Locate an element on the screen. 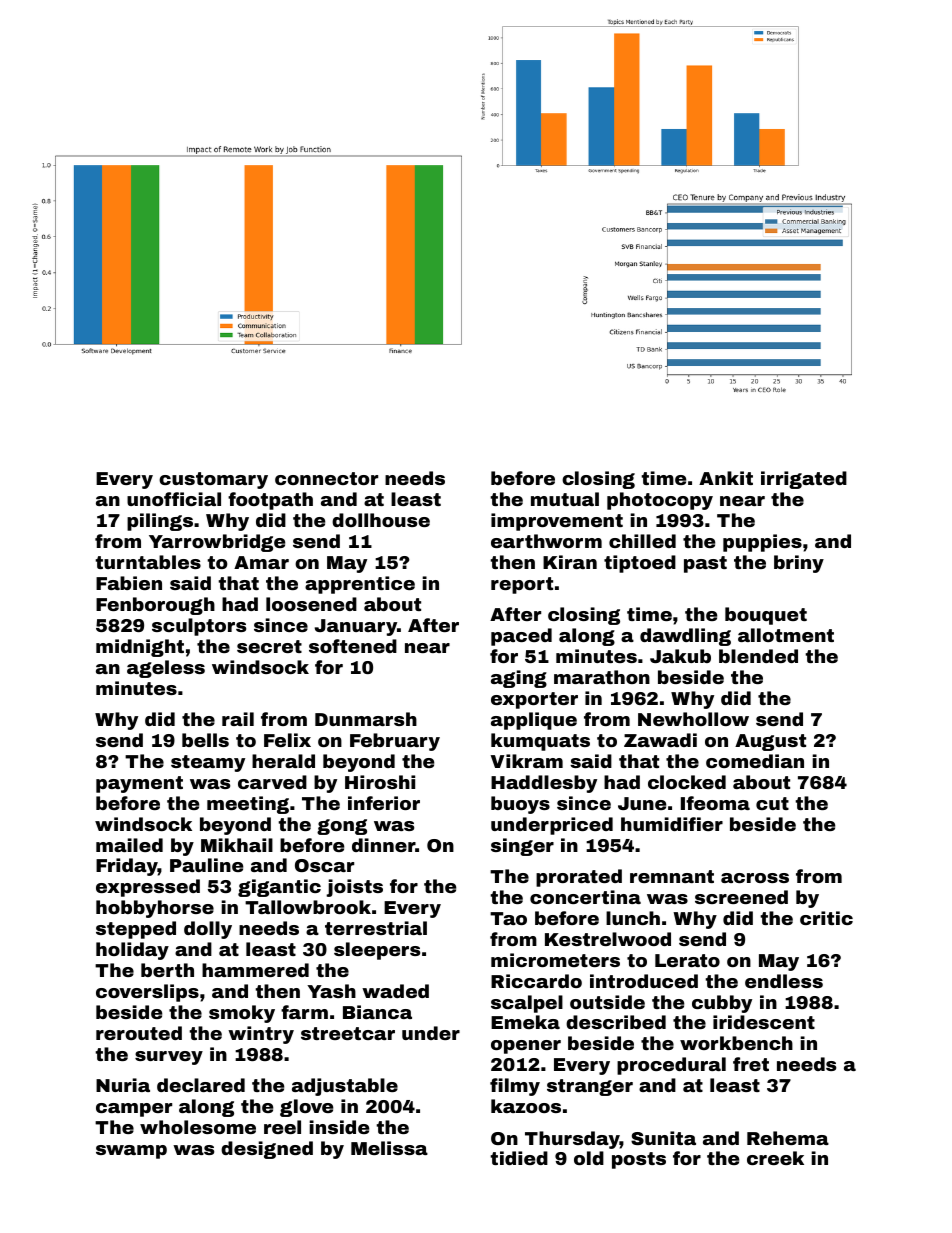 This screenshot has height=1233, width=952. cut is located at coordinates (772, 803).
